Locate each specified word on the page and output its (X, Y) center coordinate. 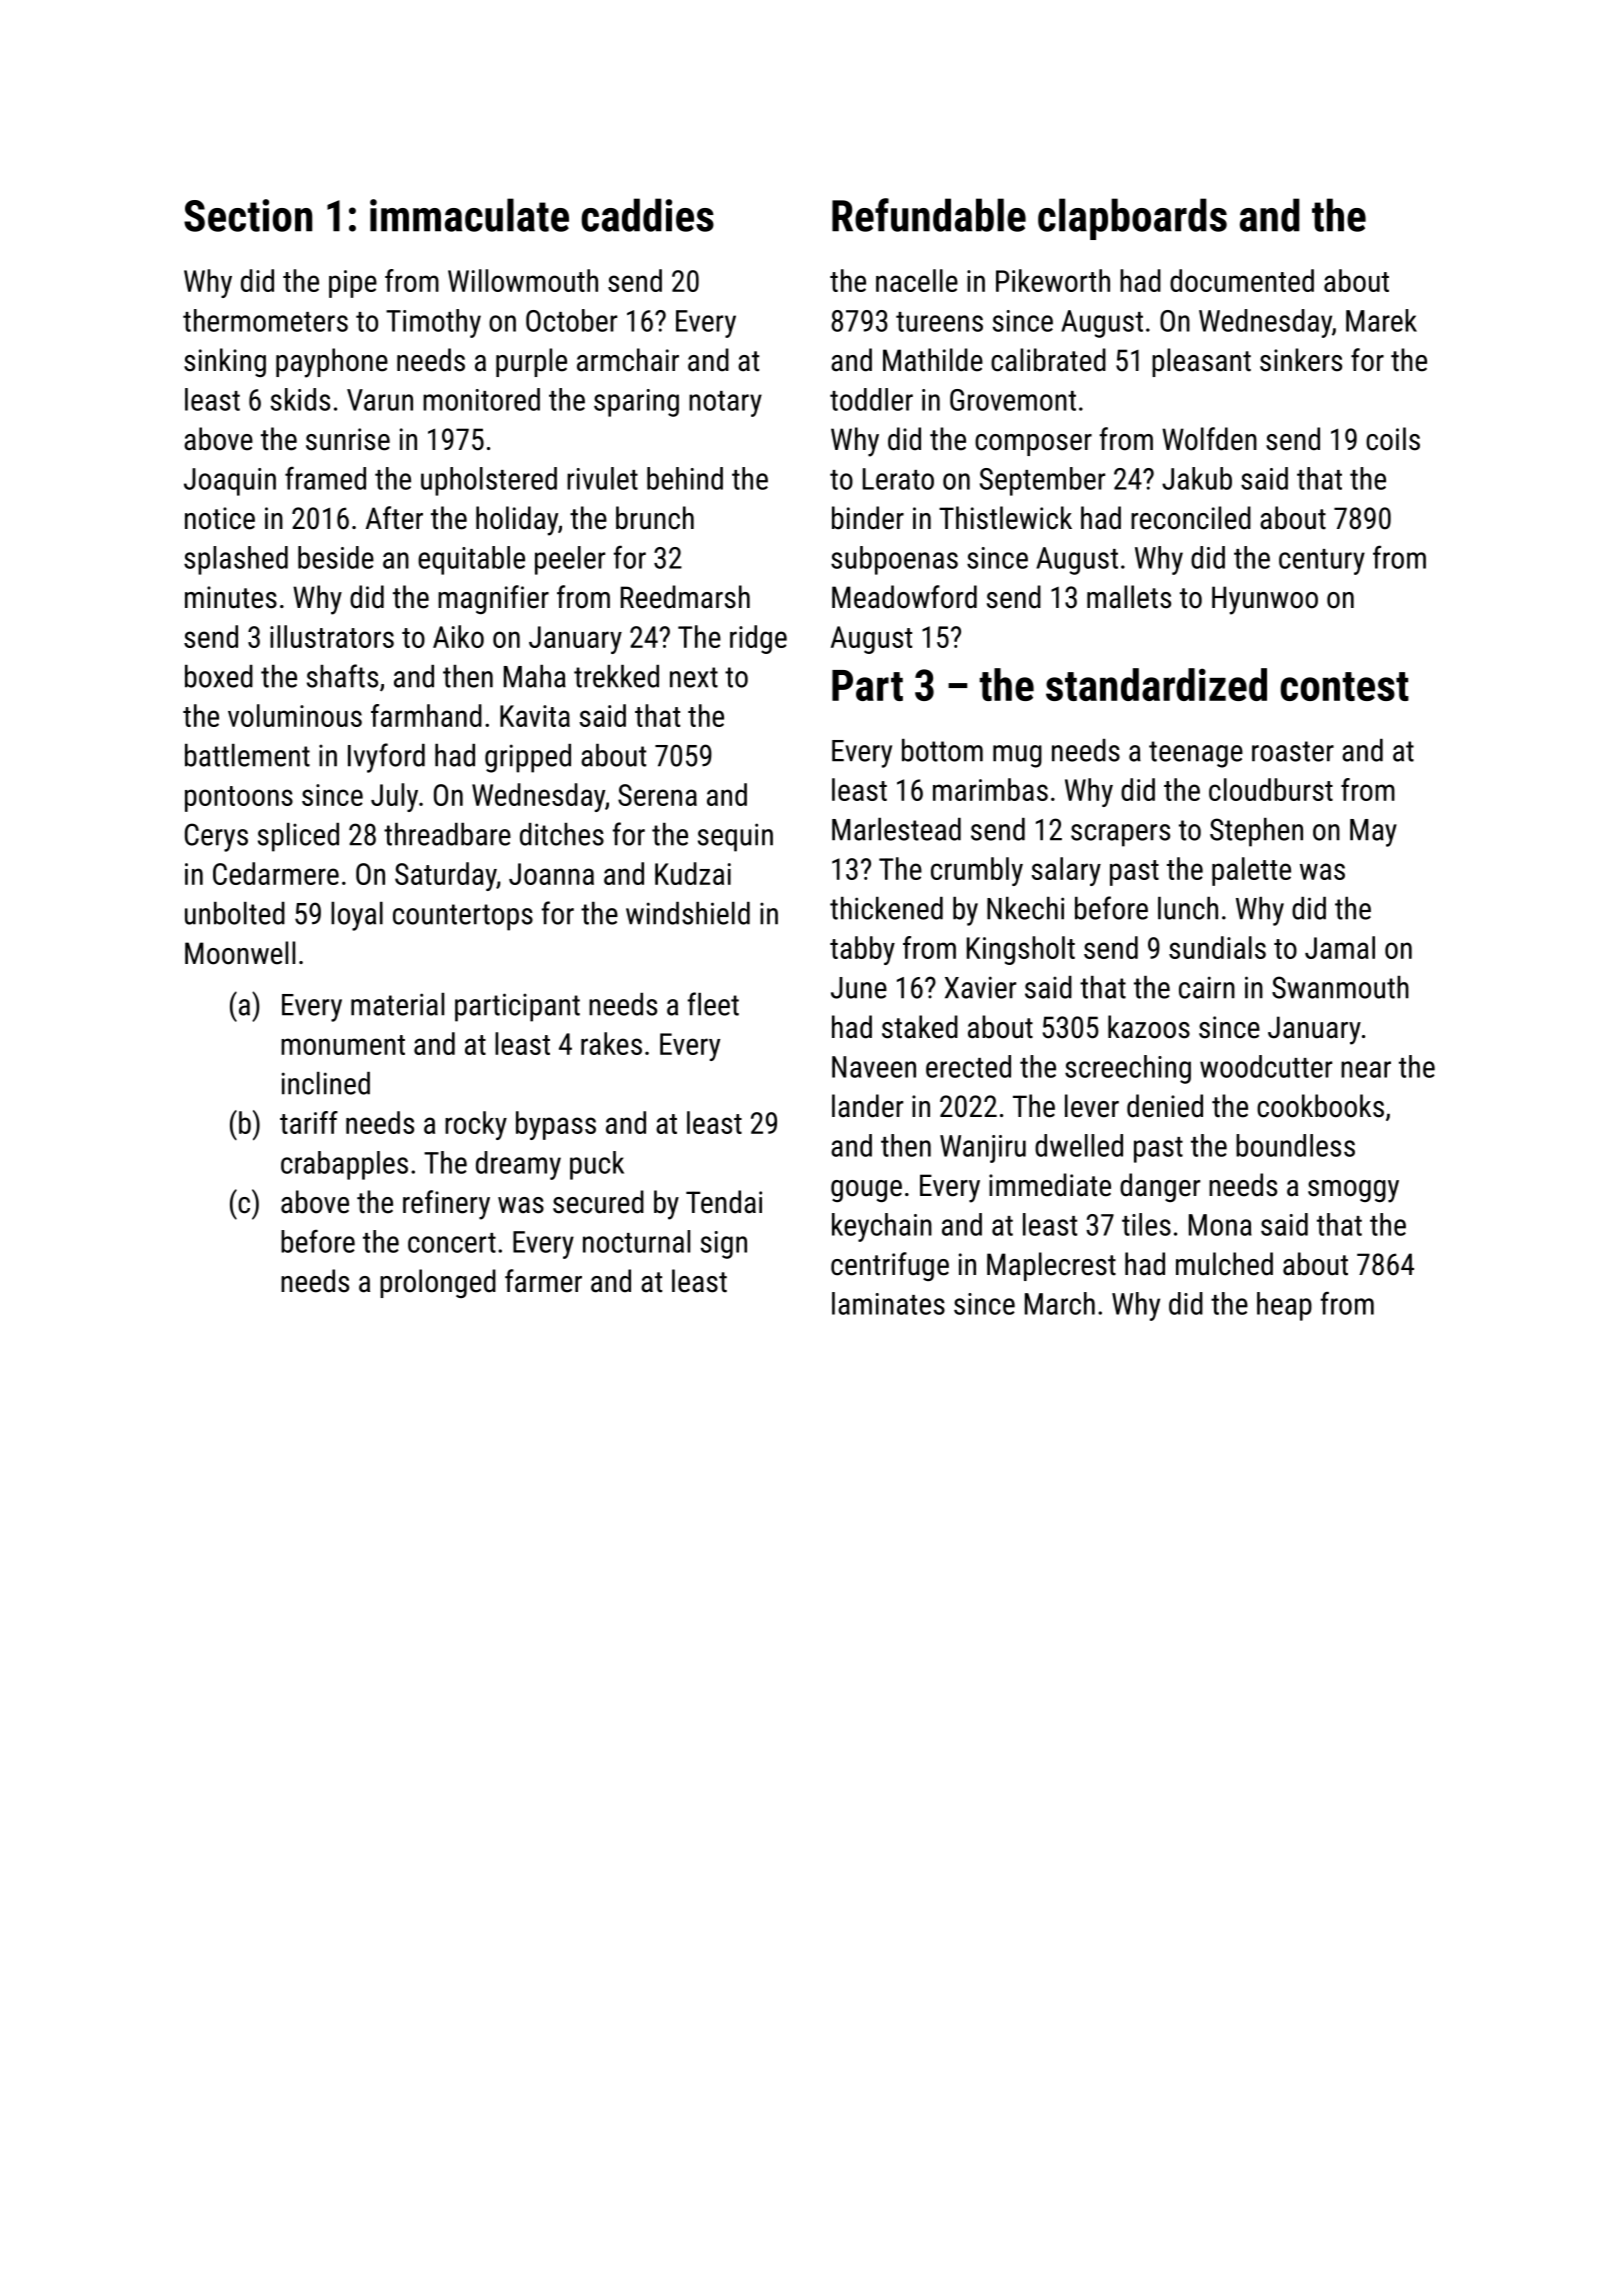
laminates (888, 1303)
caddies (647, 215)
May (1373, 833)
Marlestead (896, 829)
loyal (357, 916)
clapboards (1132, 219)
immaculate (469, 215)
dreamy (518, 1165)
